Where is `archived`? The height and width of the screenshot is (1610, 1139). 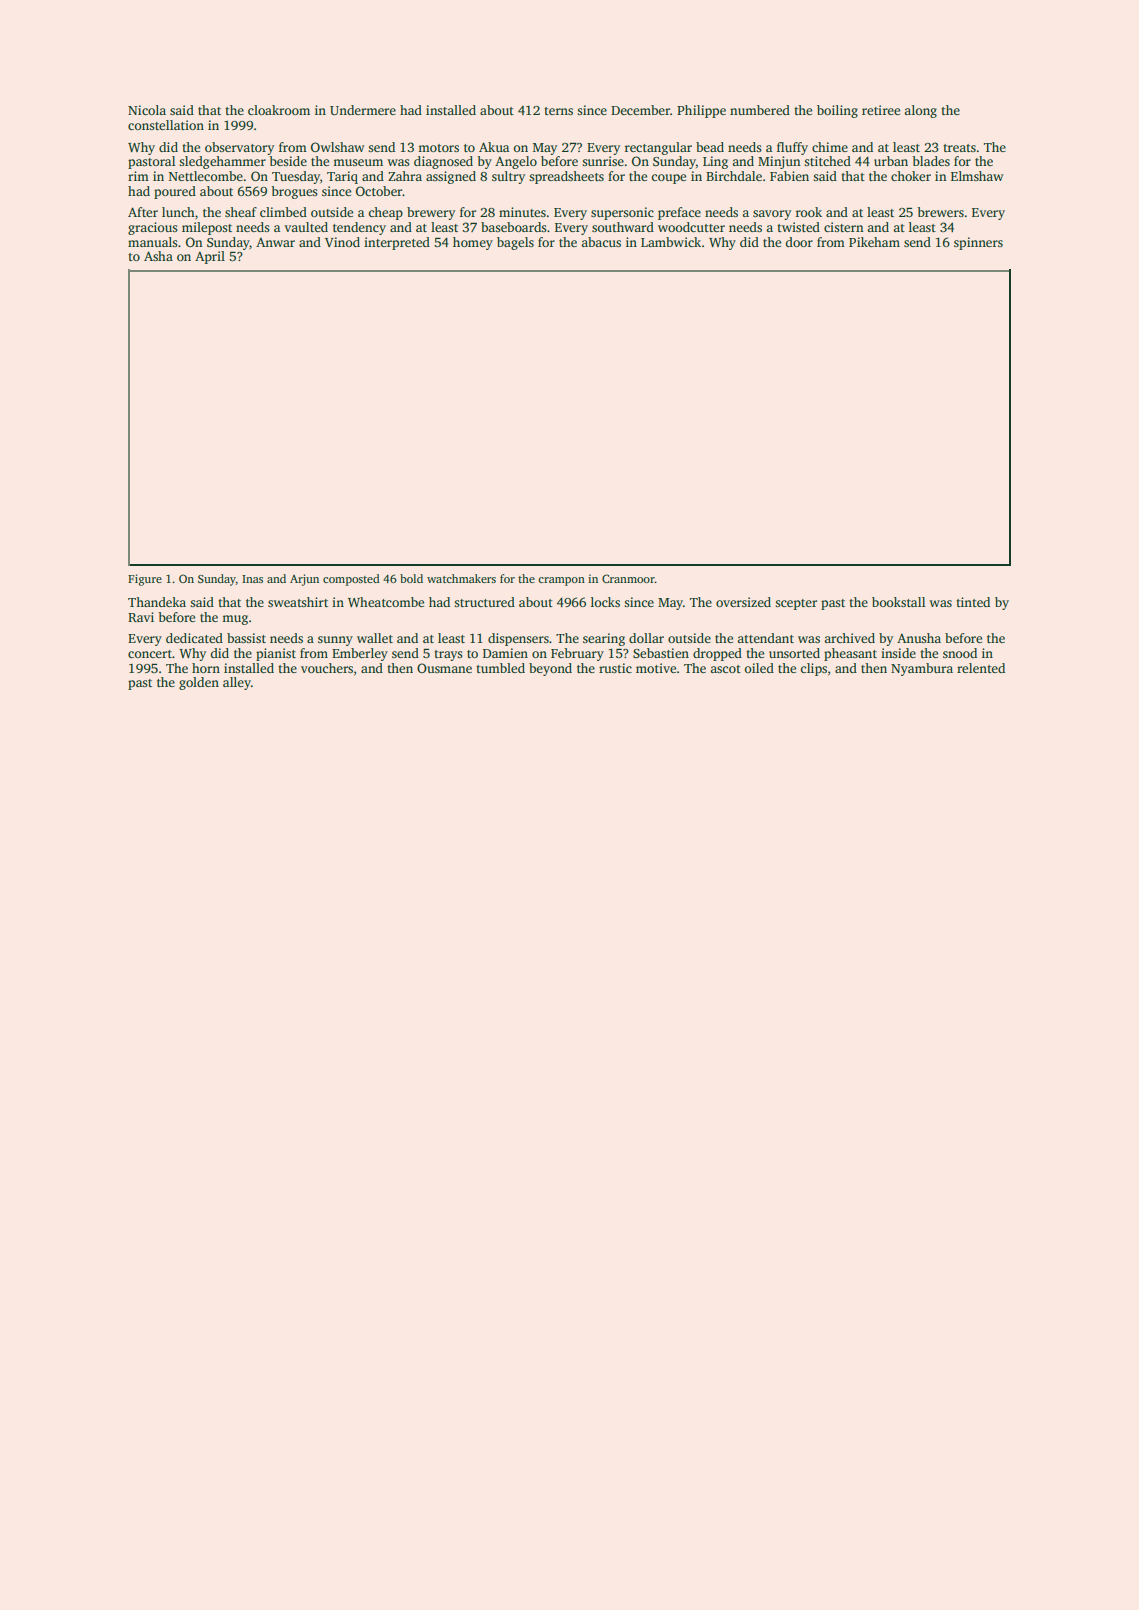
archived is located at coordinates (850, 638).
